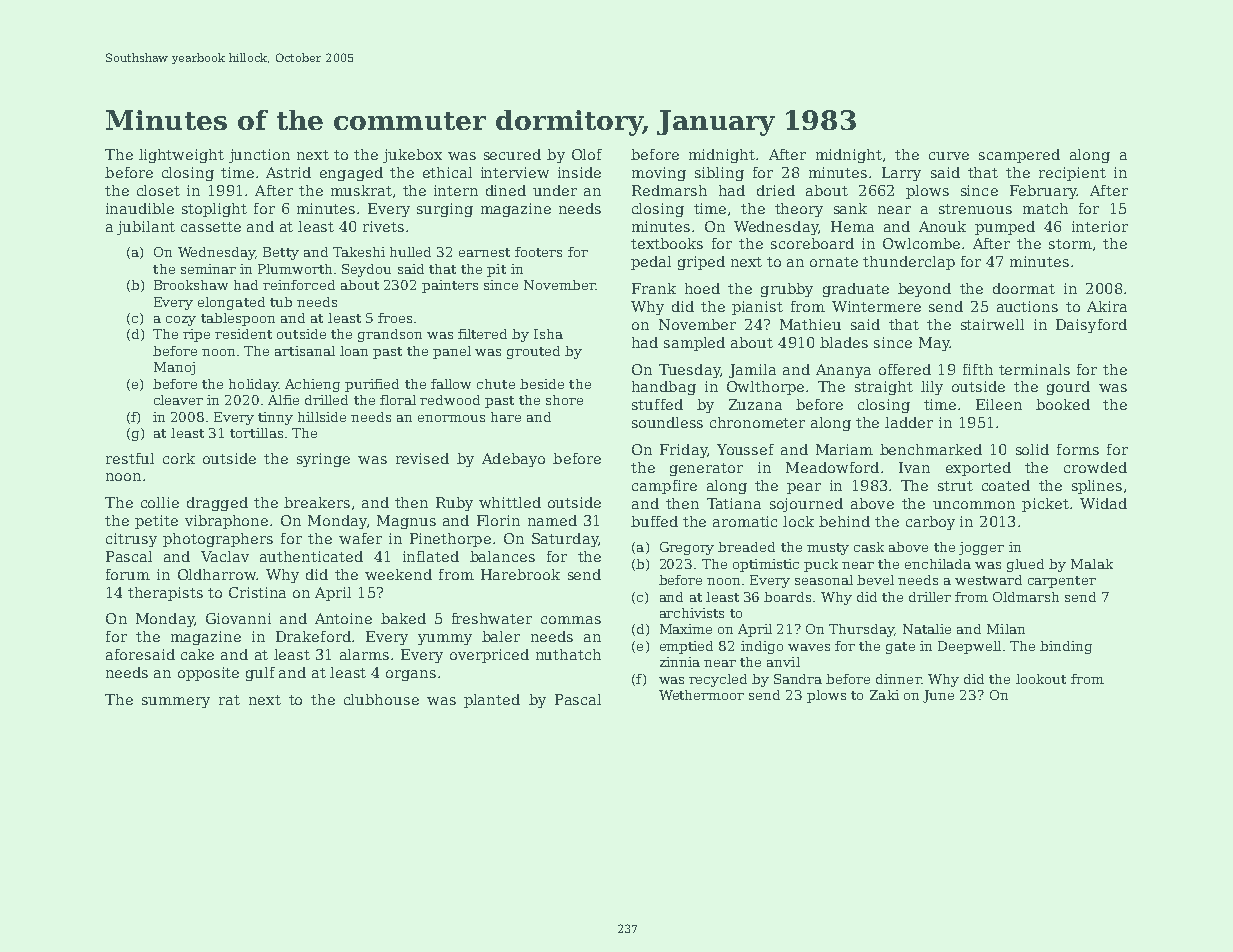 This screenshot has height=952, width=1233. I want to click on tub, so click(281, 302).
